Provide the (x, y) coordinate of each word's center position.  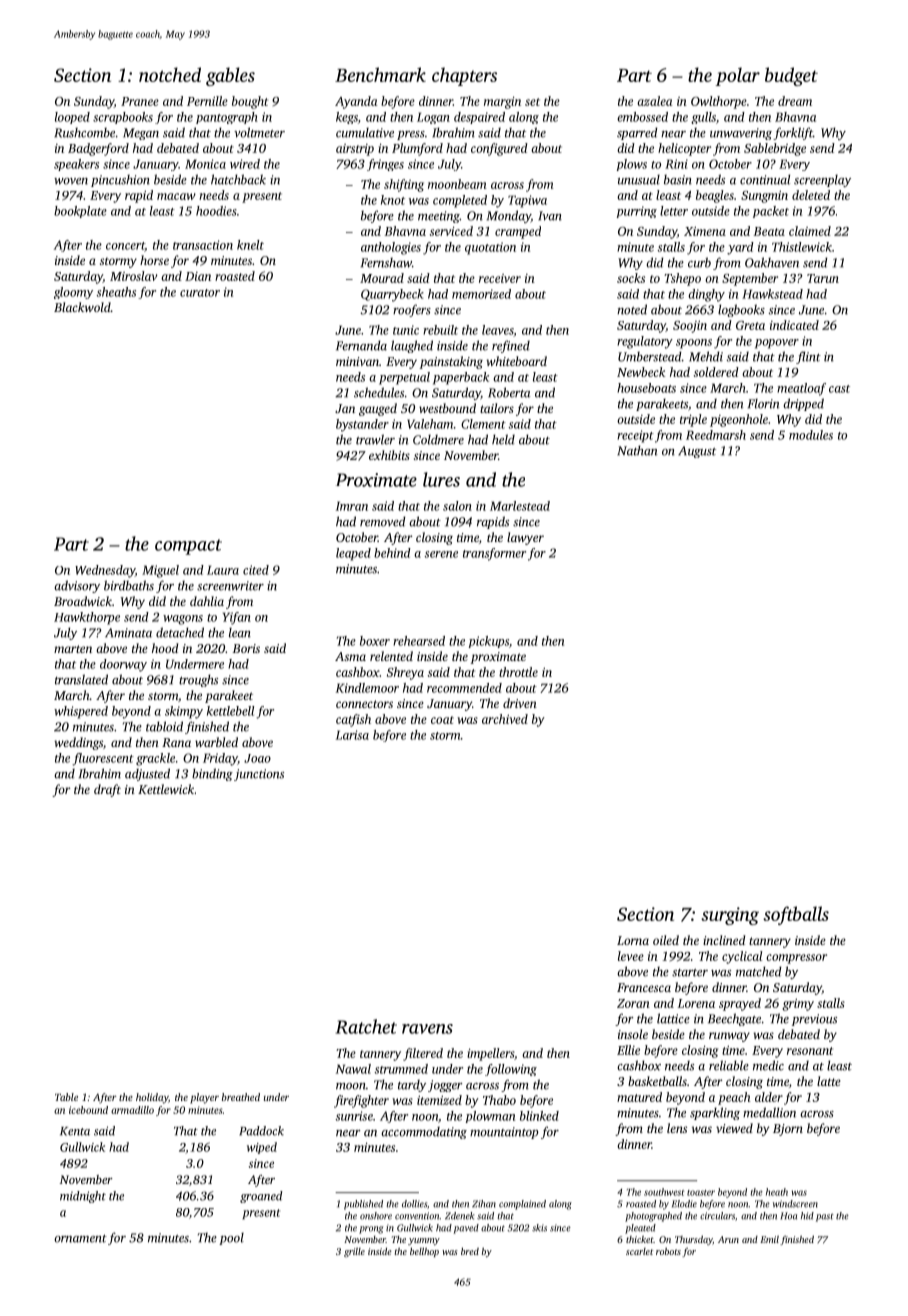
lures (441, 479)
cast (839, 389)
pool (231, 1238)
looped (72, 118)
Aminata (128, 633)
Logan (433, 118)
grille (354, 1252)
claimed (810, 231)
